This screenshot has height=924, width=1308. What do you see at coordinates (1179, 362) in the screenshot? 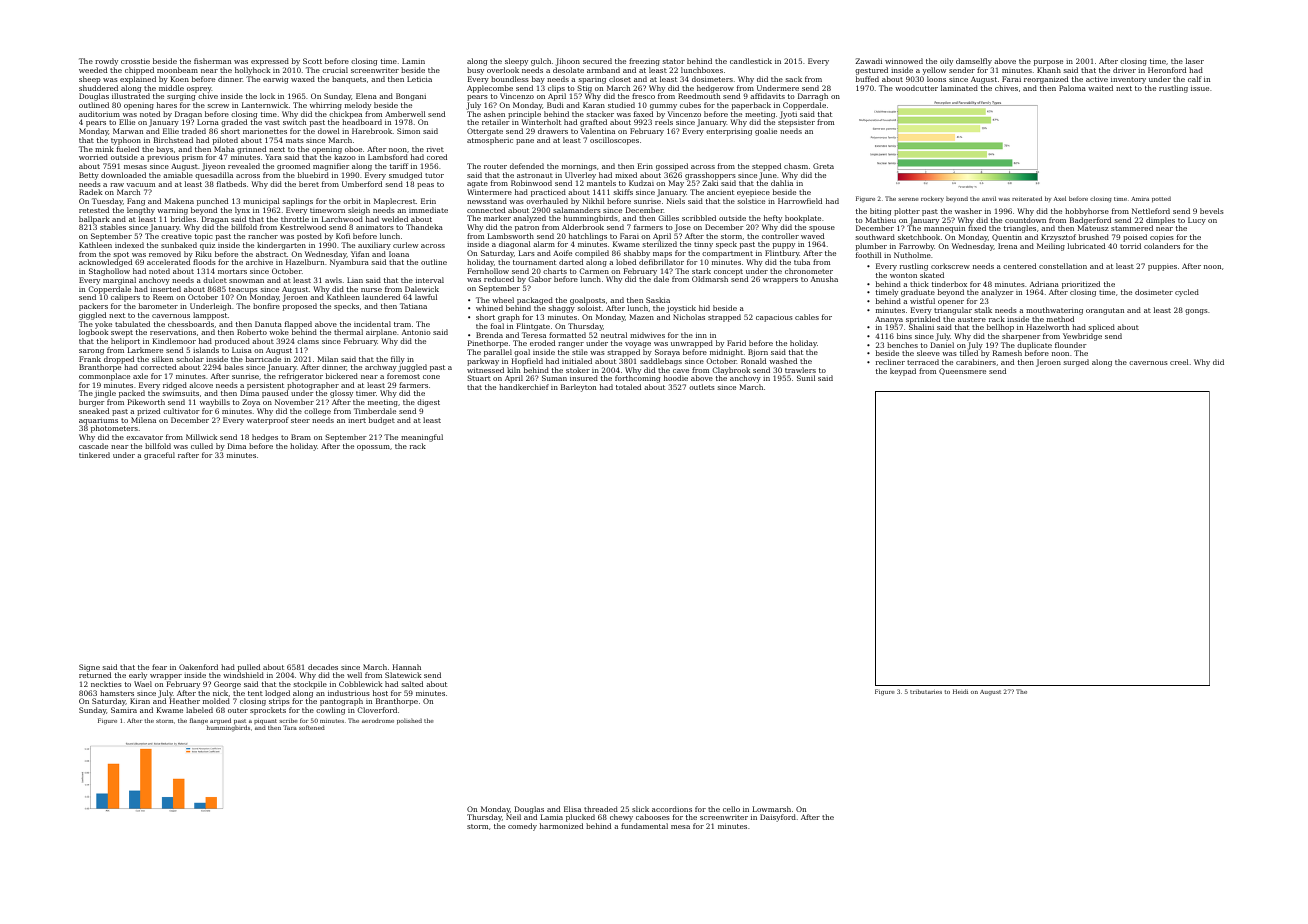
I see `creel` at bounding box center [1179, 362].
